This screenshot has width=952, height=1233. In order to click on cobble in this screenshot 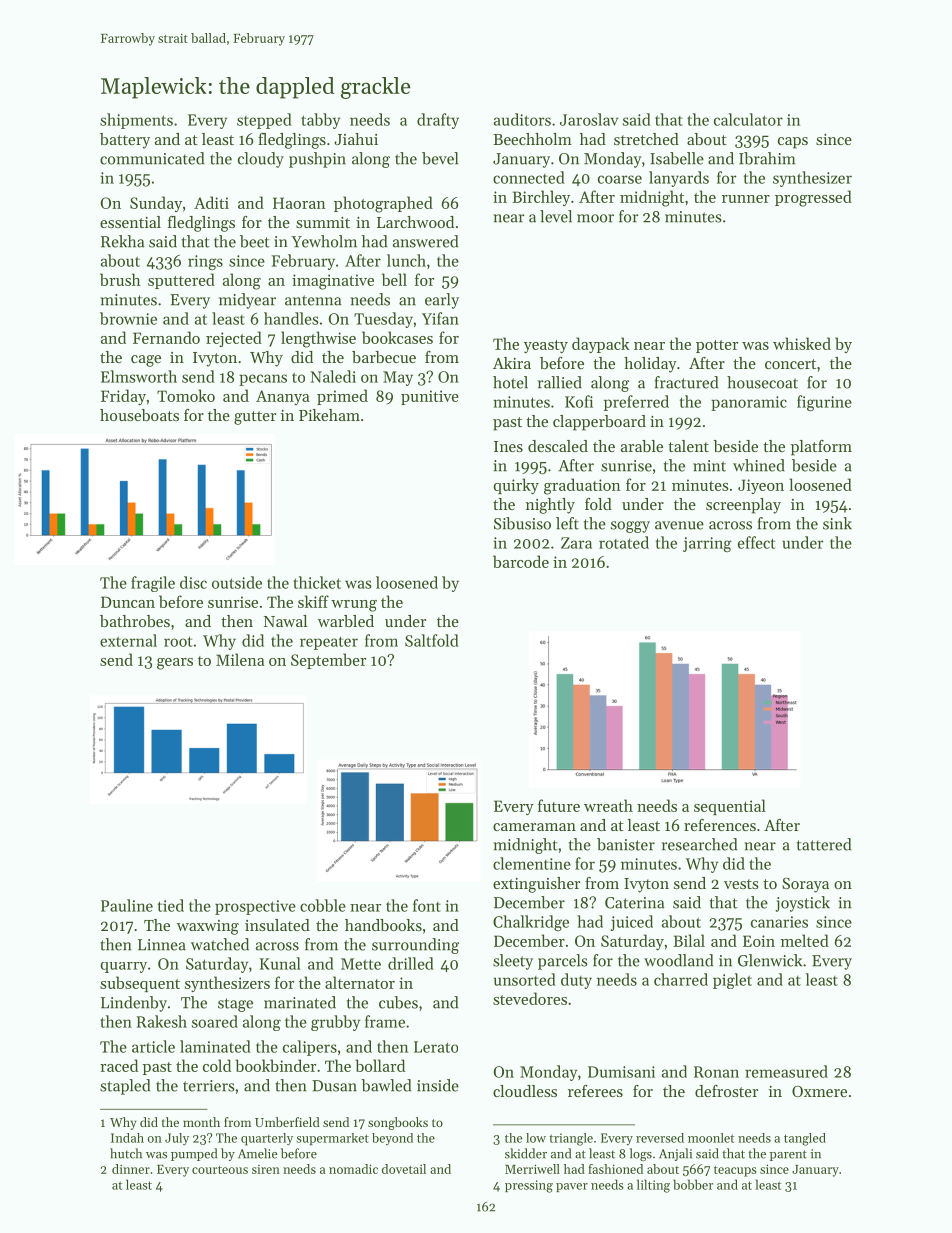, I will do `click(323, 905)`.
